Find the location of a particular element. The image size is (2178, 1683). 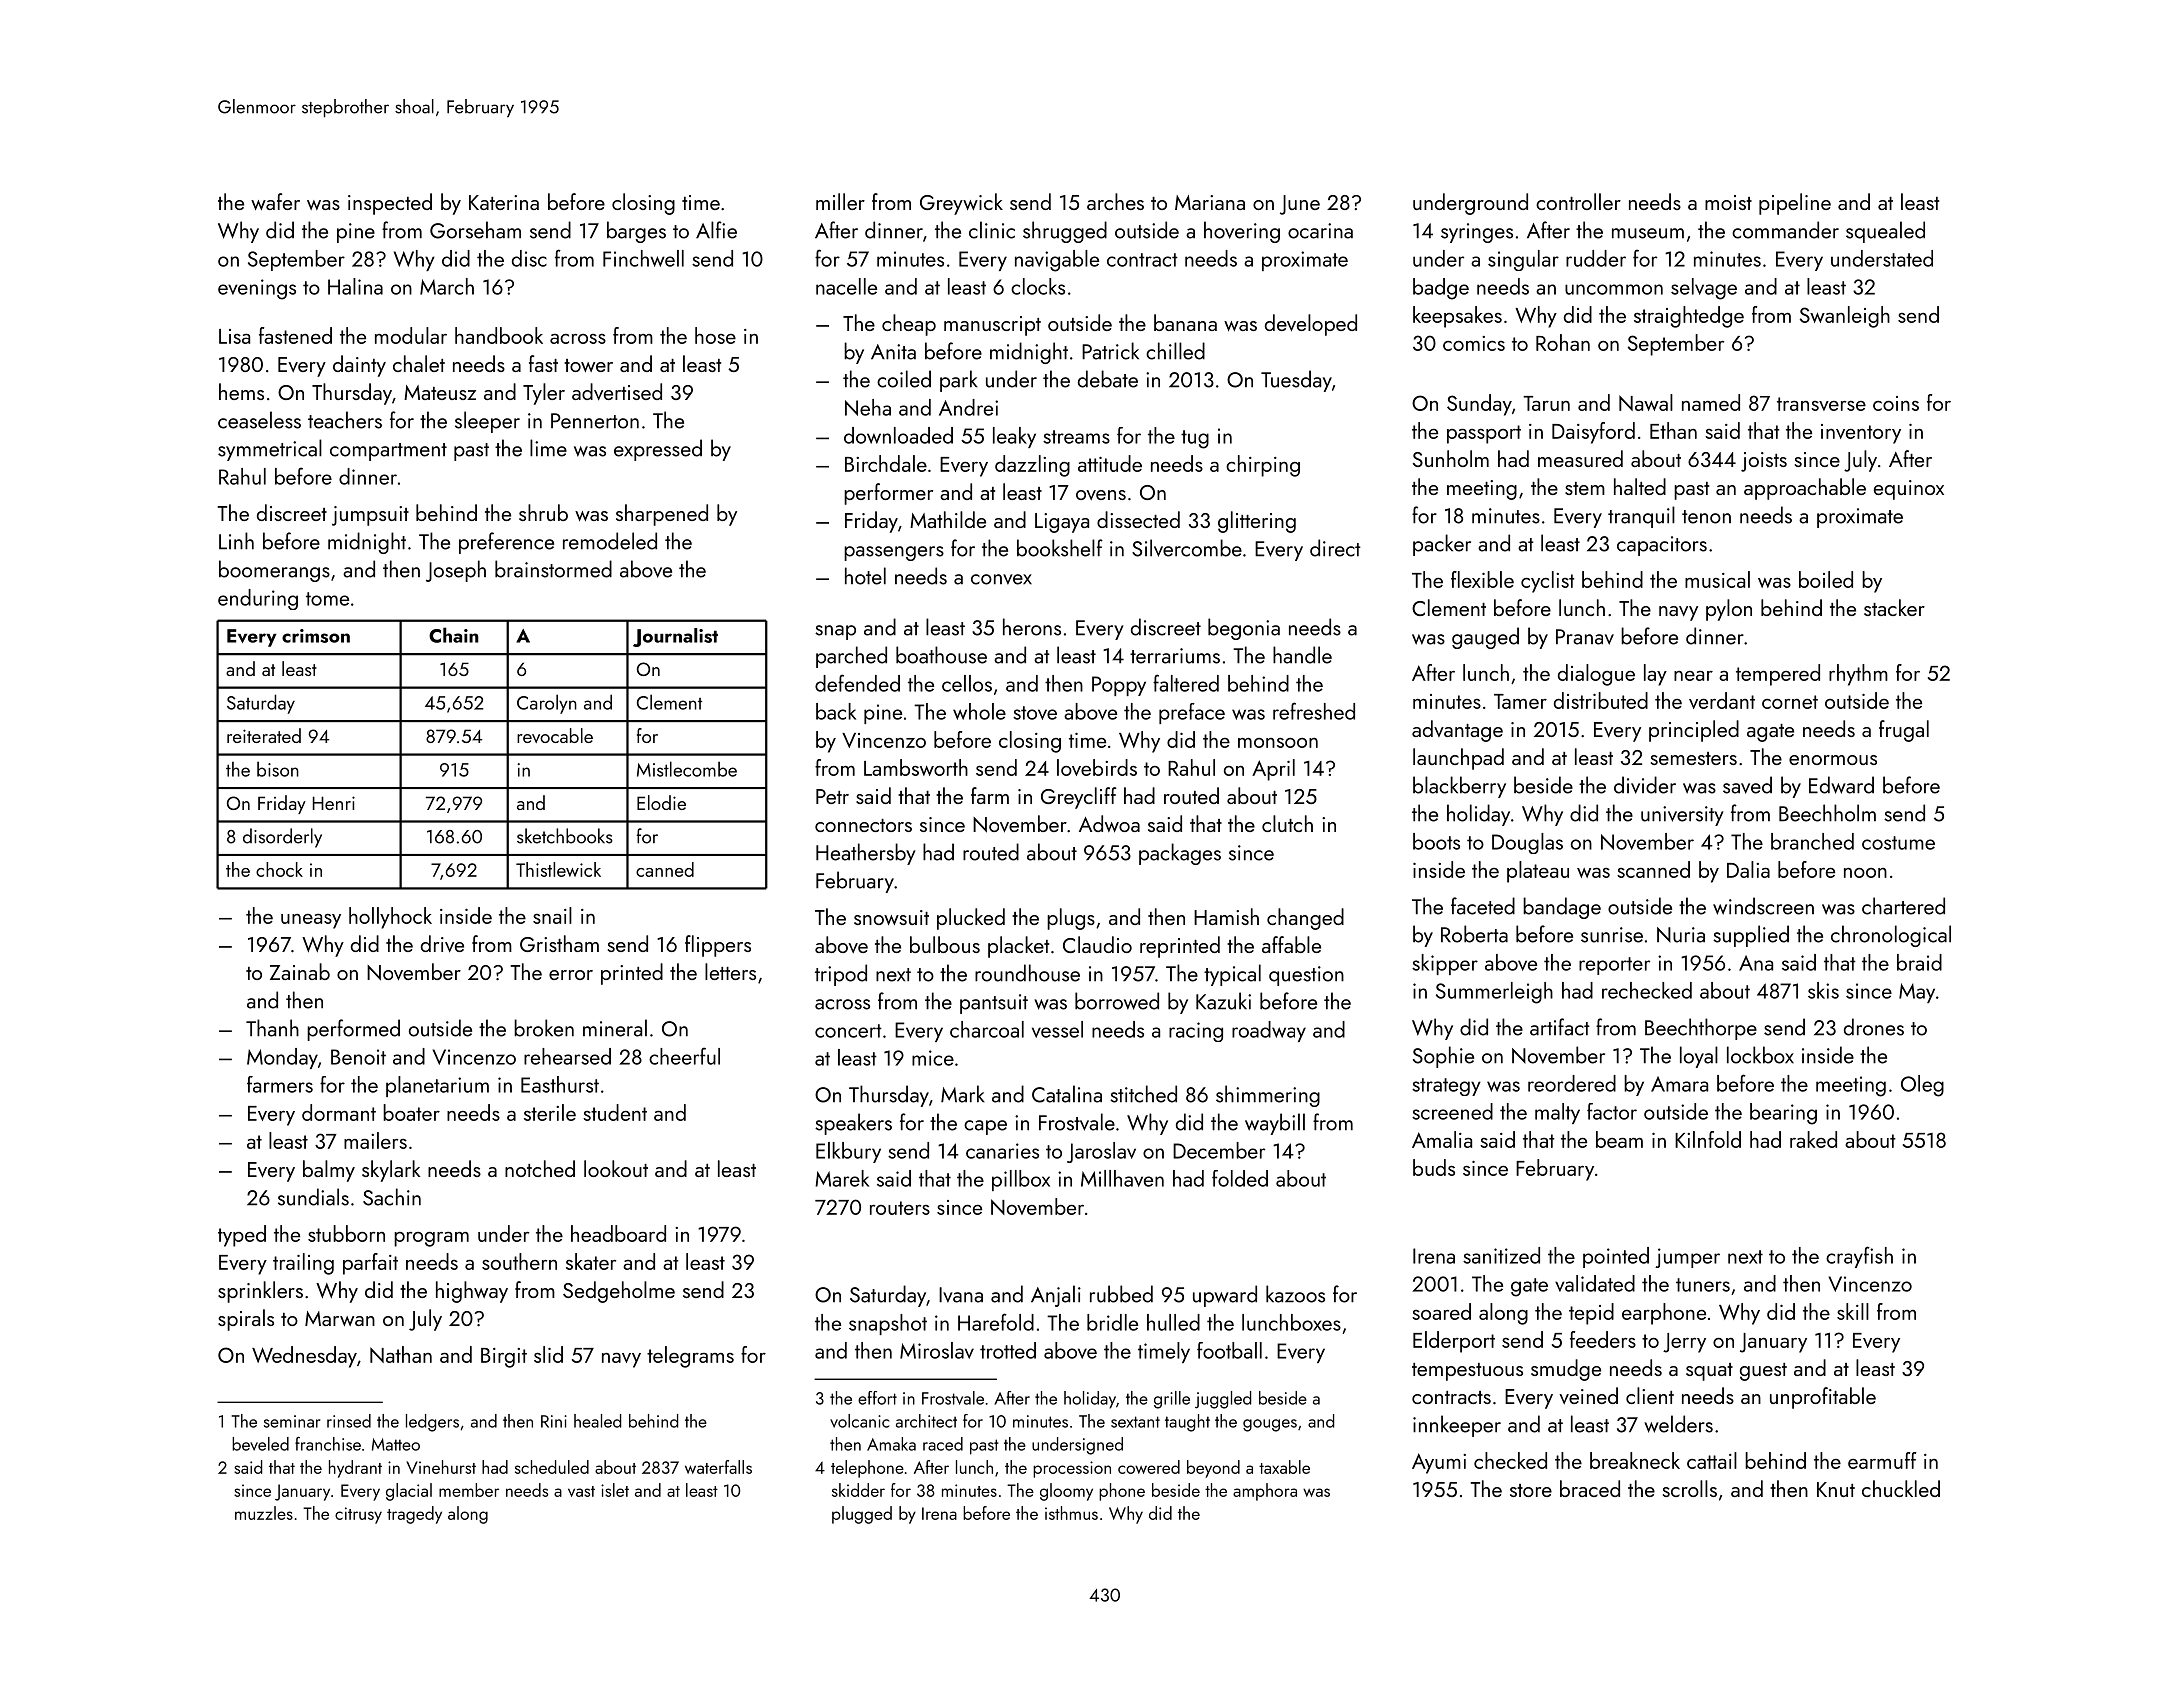

headboard is located at coordinates (618, 1233).
